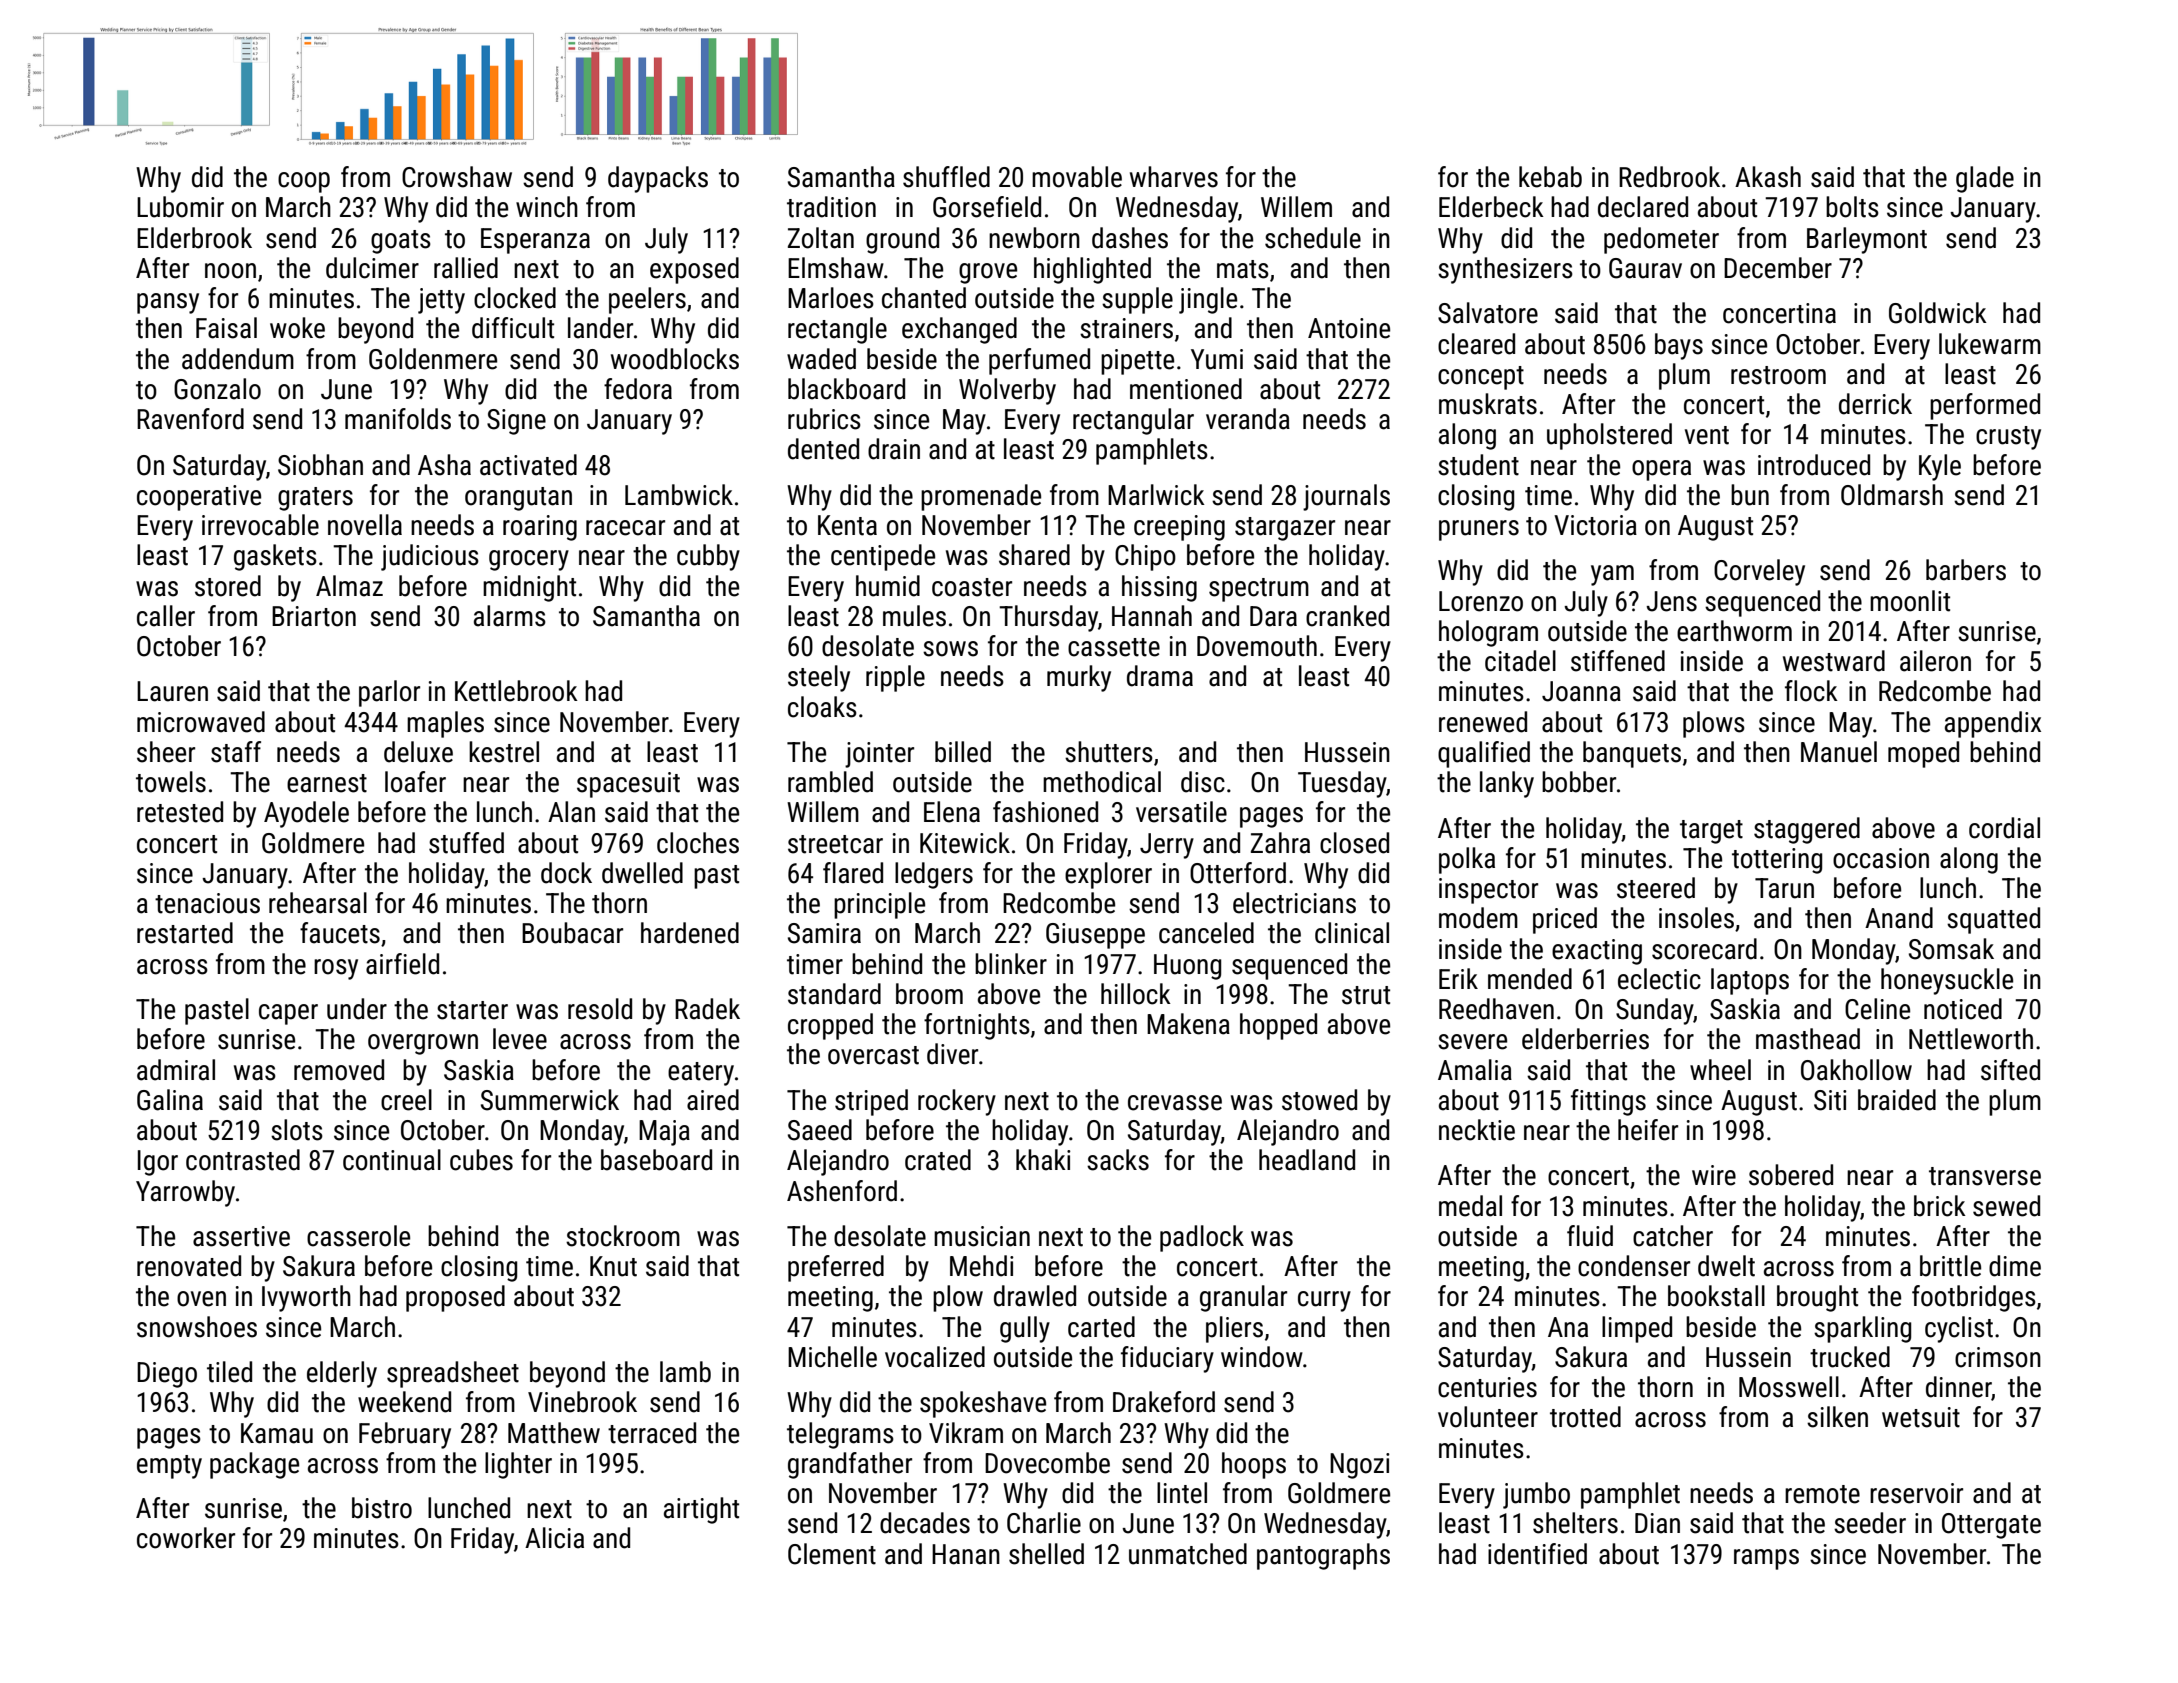 The height and width of the document is (1683, 2178). Describe the element at coordinates (982, 1236) in the document. I see `musician` at that location.
